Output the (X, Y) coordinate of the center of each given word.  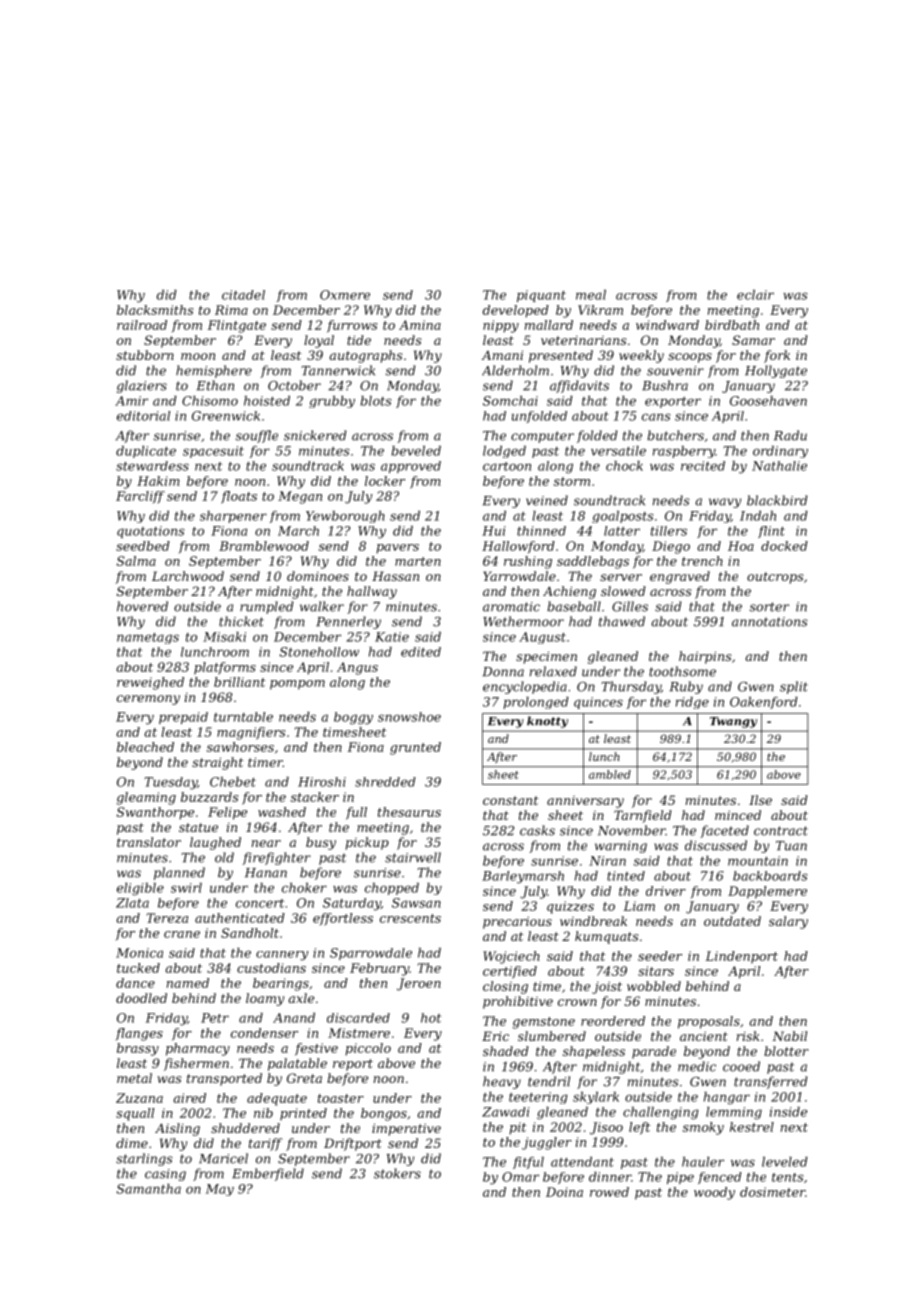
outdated (732, 921)
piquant (541, 296)
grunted (415, 748)
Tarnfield (643, 816)
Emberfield (268, 1174)
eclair (755, 295)
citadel (243, 295)
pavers (397, 549)
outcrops (775, 578)
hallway (372, 592)
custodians (271, 968)
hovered (142, 606)
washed (282, 812)
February (379, 969)
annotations (770, 622)
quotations (151, 532)
